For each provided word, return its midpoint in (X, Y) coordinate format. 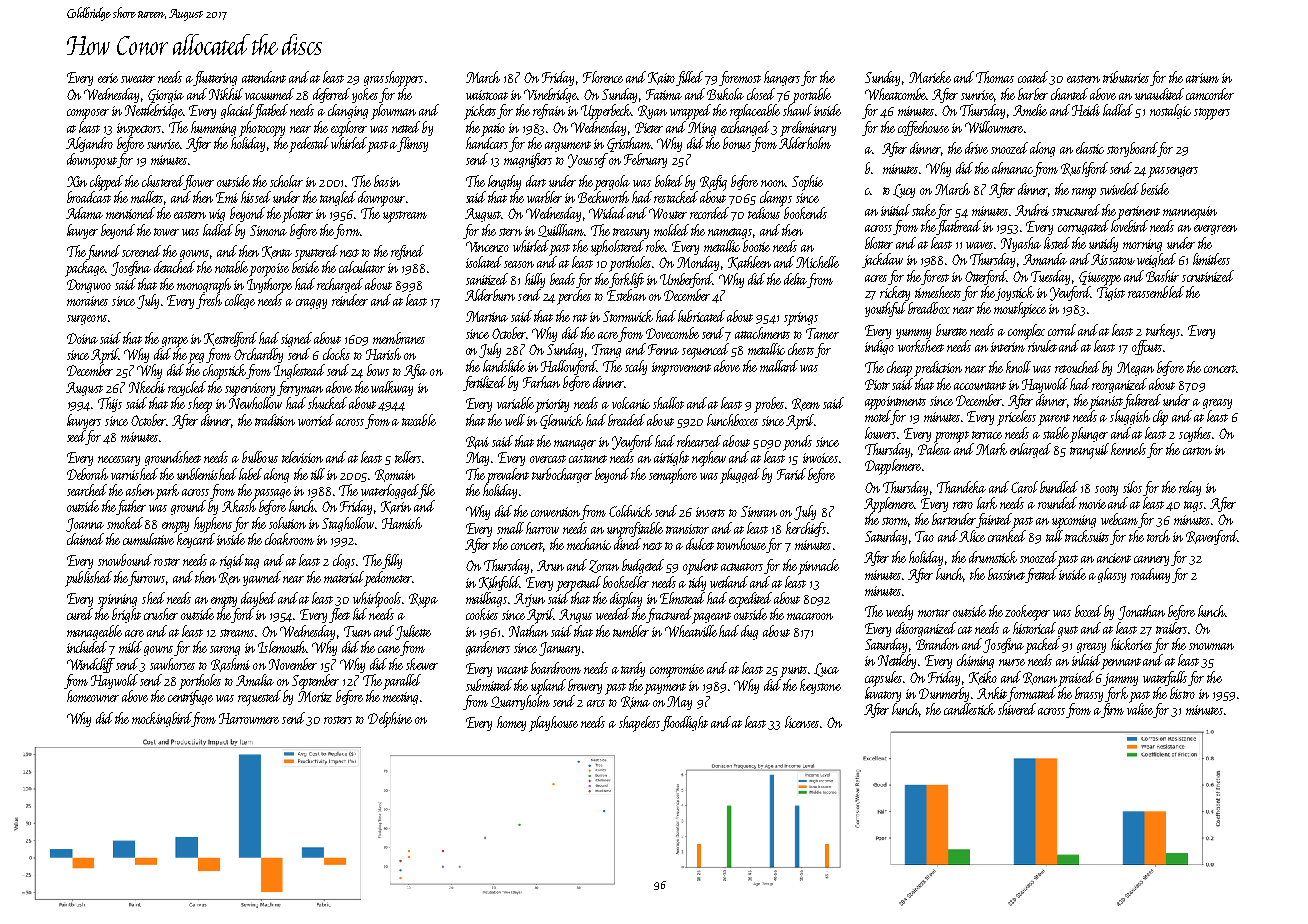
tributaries (1126, 77)
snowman (1211, 646)
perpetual (578, 584)
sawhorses (172, 664)
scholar (286, 181)
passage (272, 494)
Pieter (649, 127)
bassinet (1006, 574)
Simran (759, 511)
